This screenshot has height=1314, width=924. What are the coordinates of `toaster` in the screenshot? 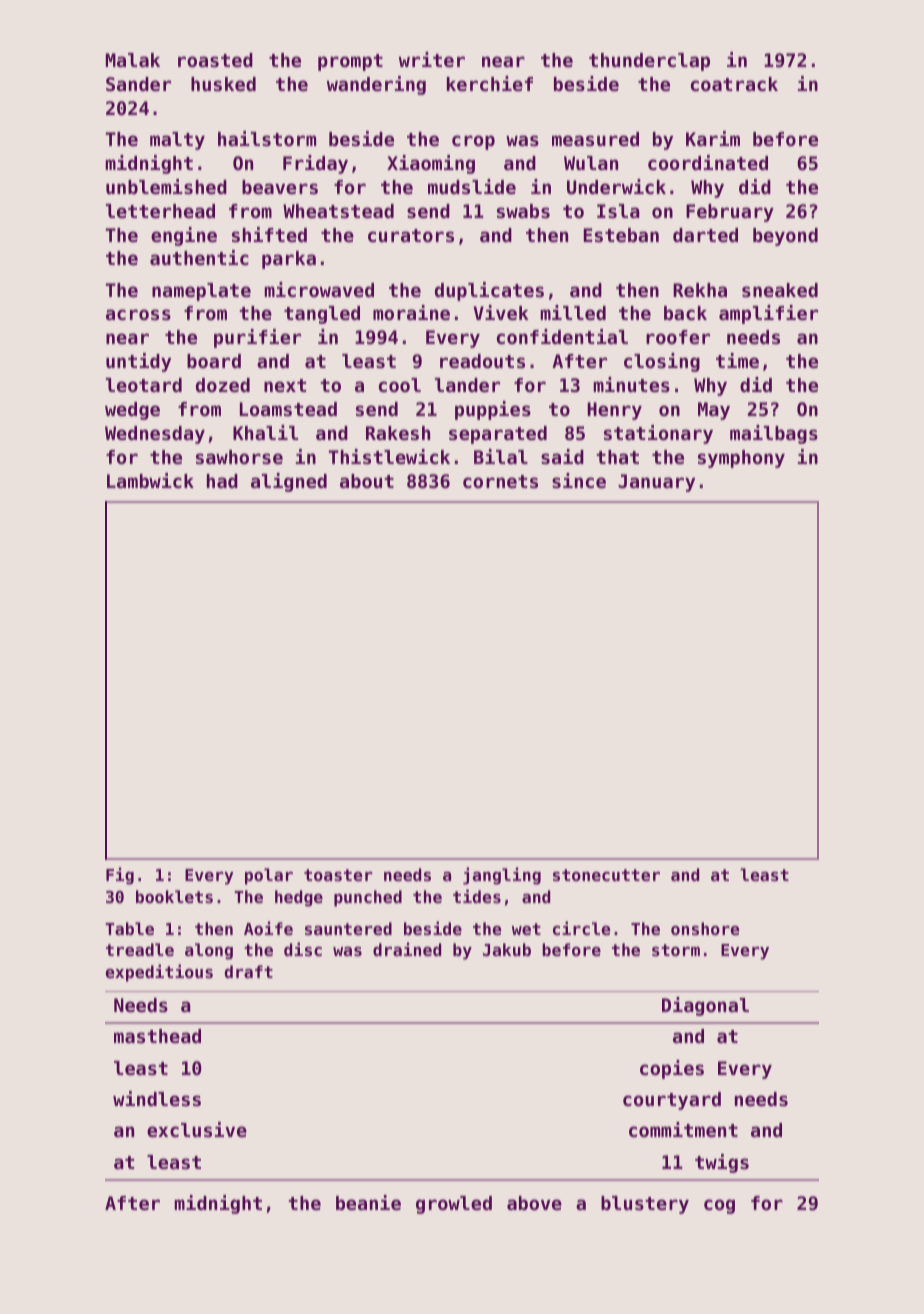 It's located at (338, 875).
